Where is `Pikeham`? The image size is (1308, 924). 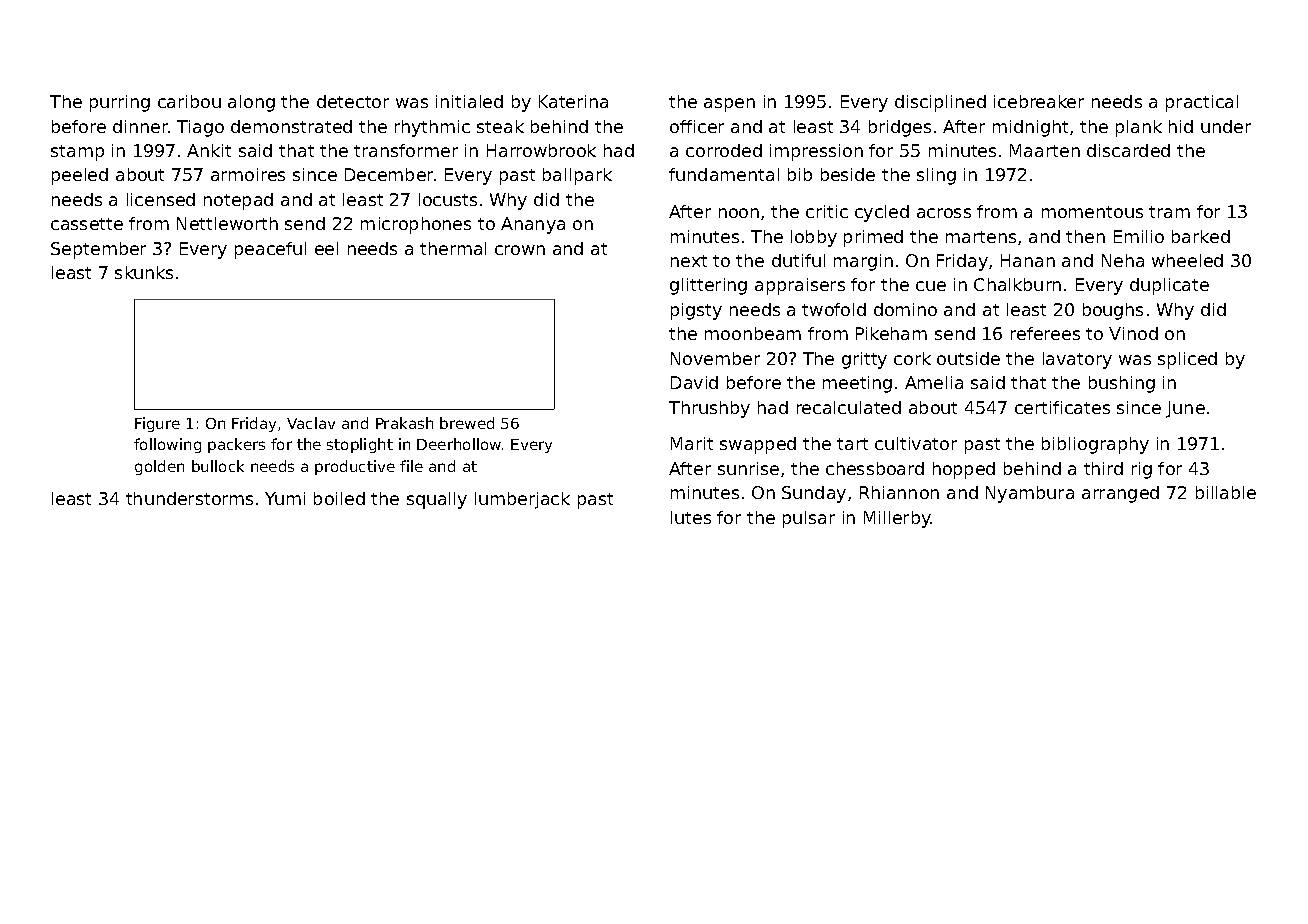 Pikeham is located at coordinates (891, 333).
